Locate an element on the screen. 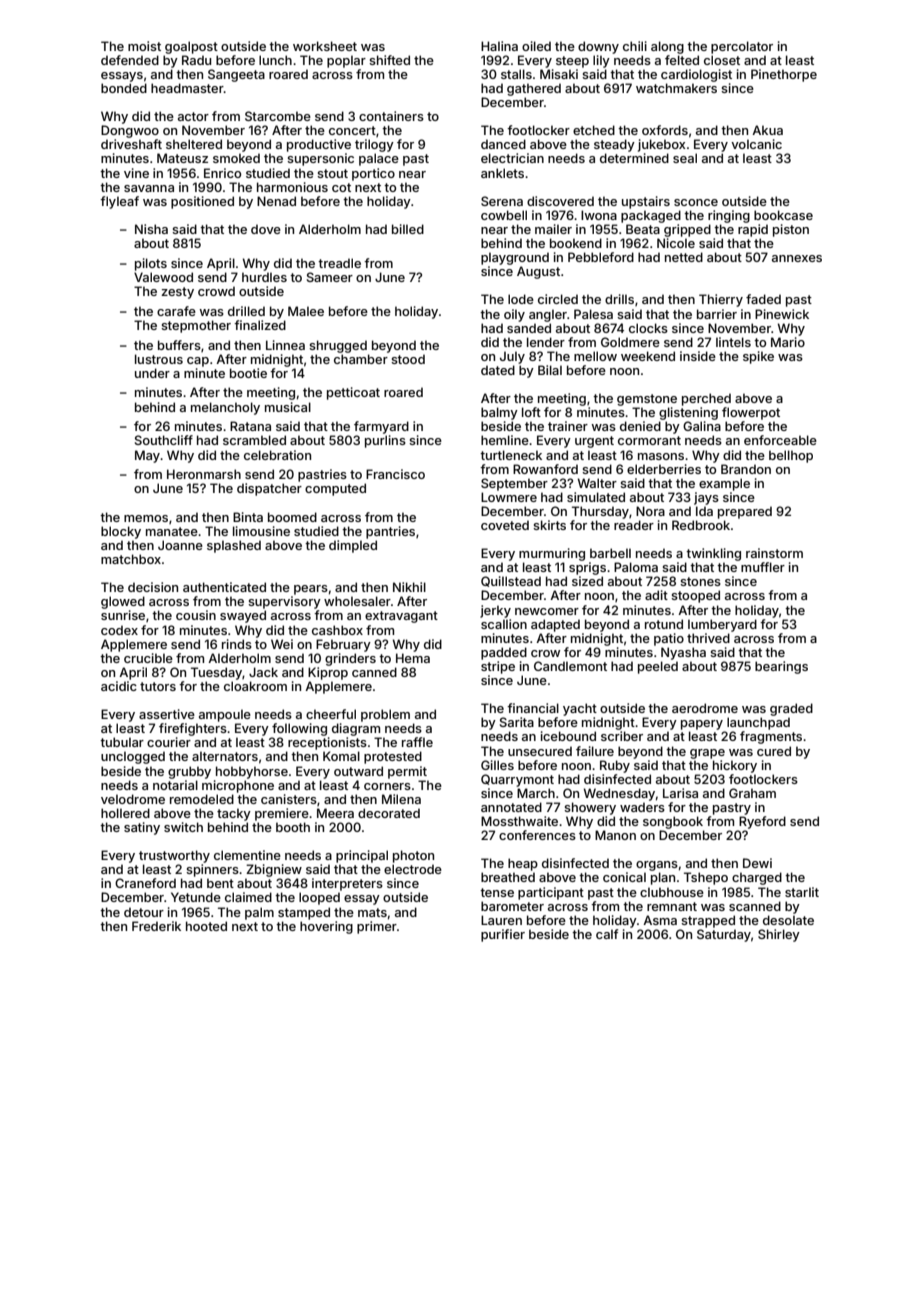  Frederik is located at coordinates (156, 926).
